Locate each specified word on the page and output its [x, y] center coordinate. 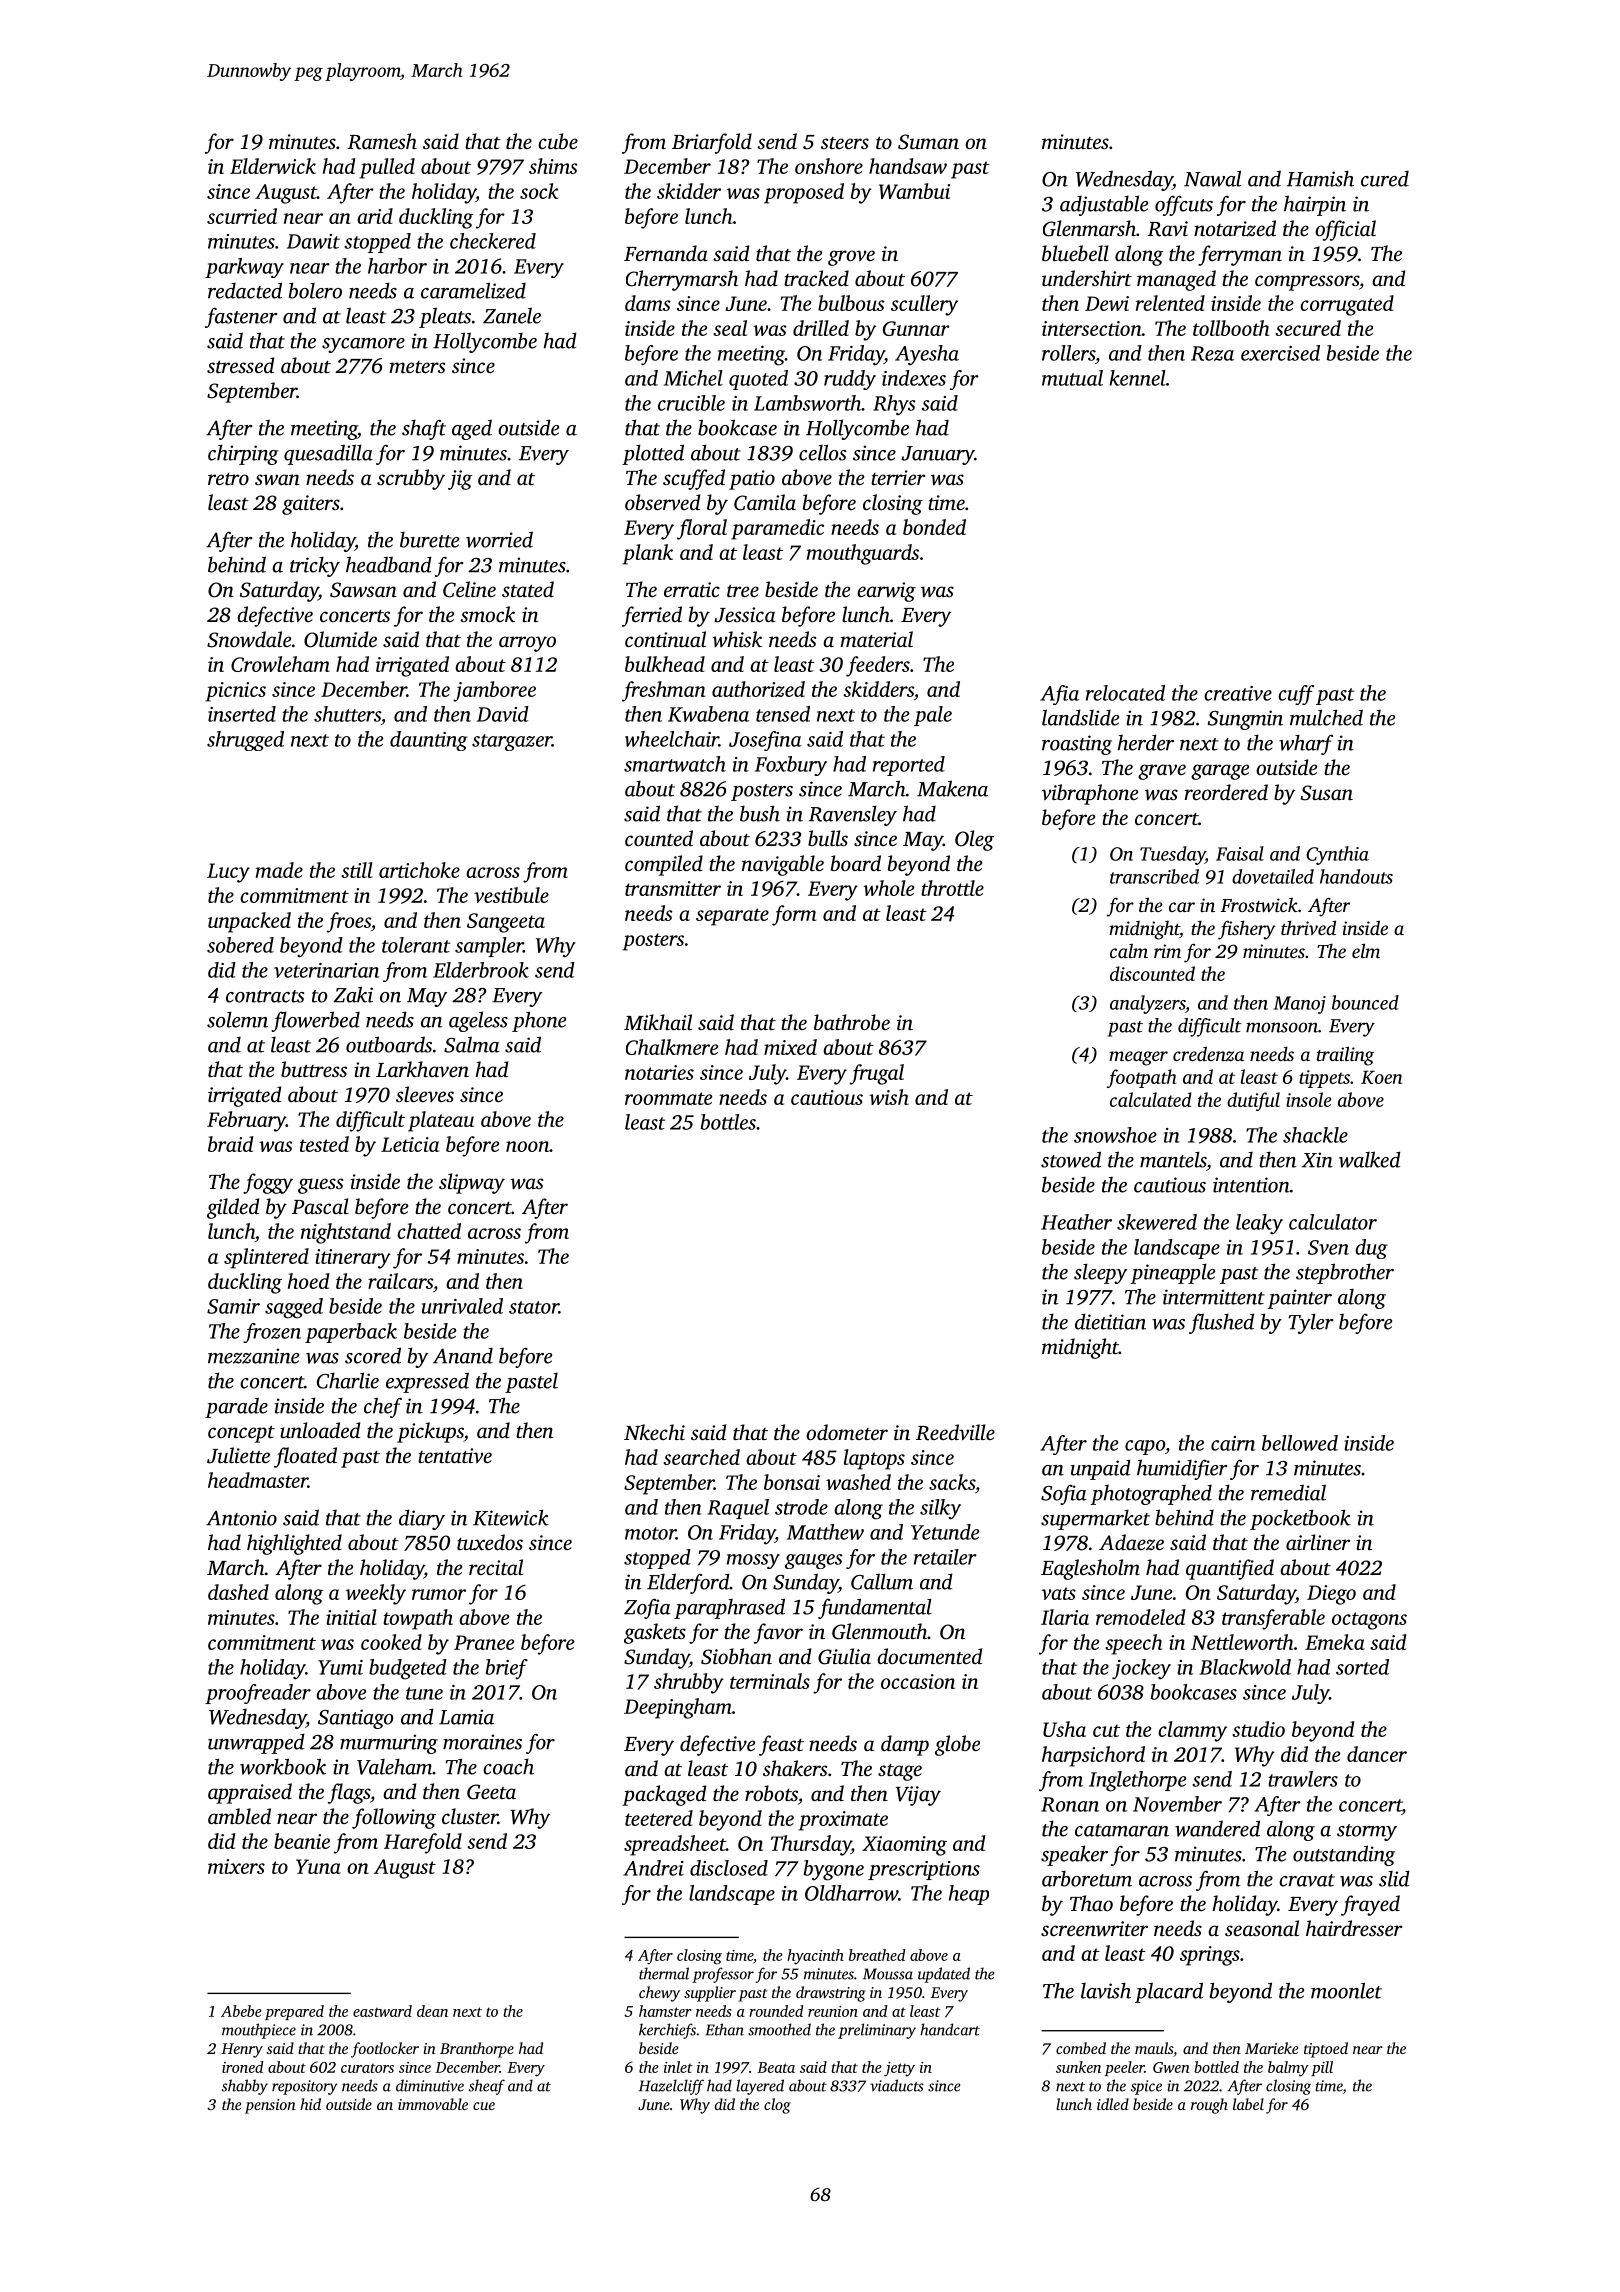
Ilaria [1065, 1617]
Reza [1212, 353]
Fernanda [666, 253]
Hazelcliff [671, 2087]
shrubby [689, 1683]
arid [375, 216]
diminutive [430, 2085]
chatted [429, 1231]
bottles [728, 1122]
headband [389, 564]
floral [702, 529]
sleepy [1100, 1273]
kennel [1137, 378]
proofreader [258, 1694]
